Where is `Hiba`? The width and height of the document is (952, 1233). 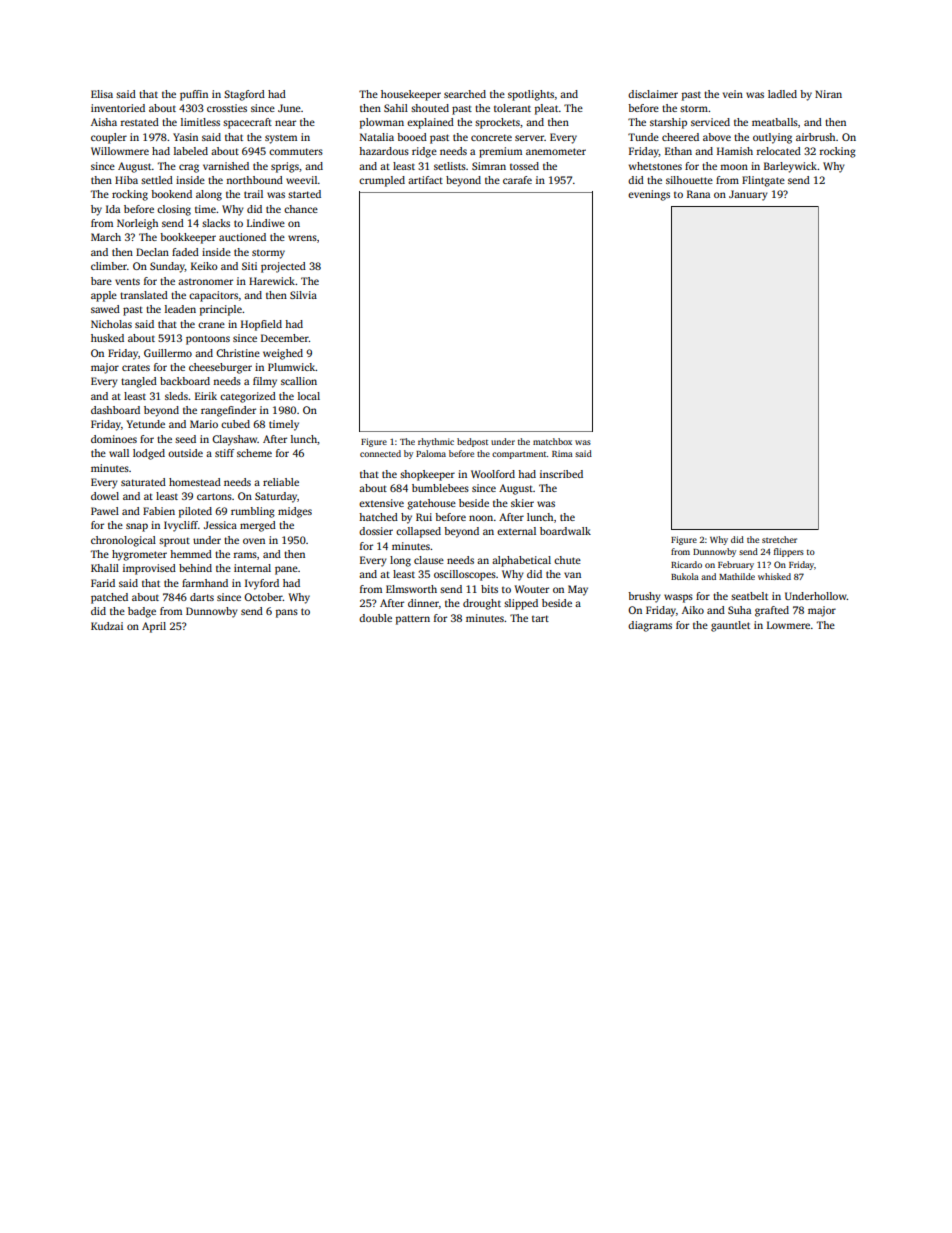
Hiba is located at coordinates (126, 180).
